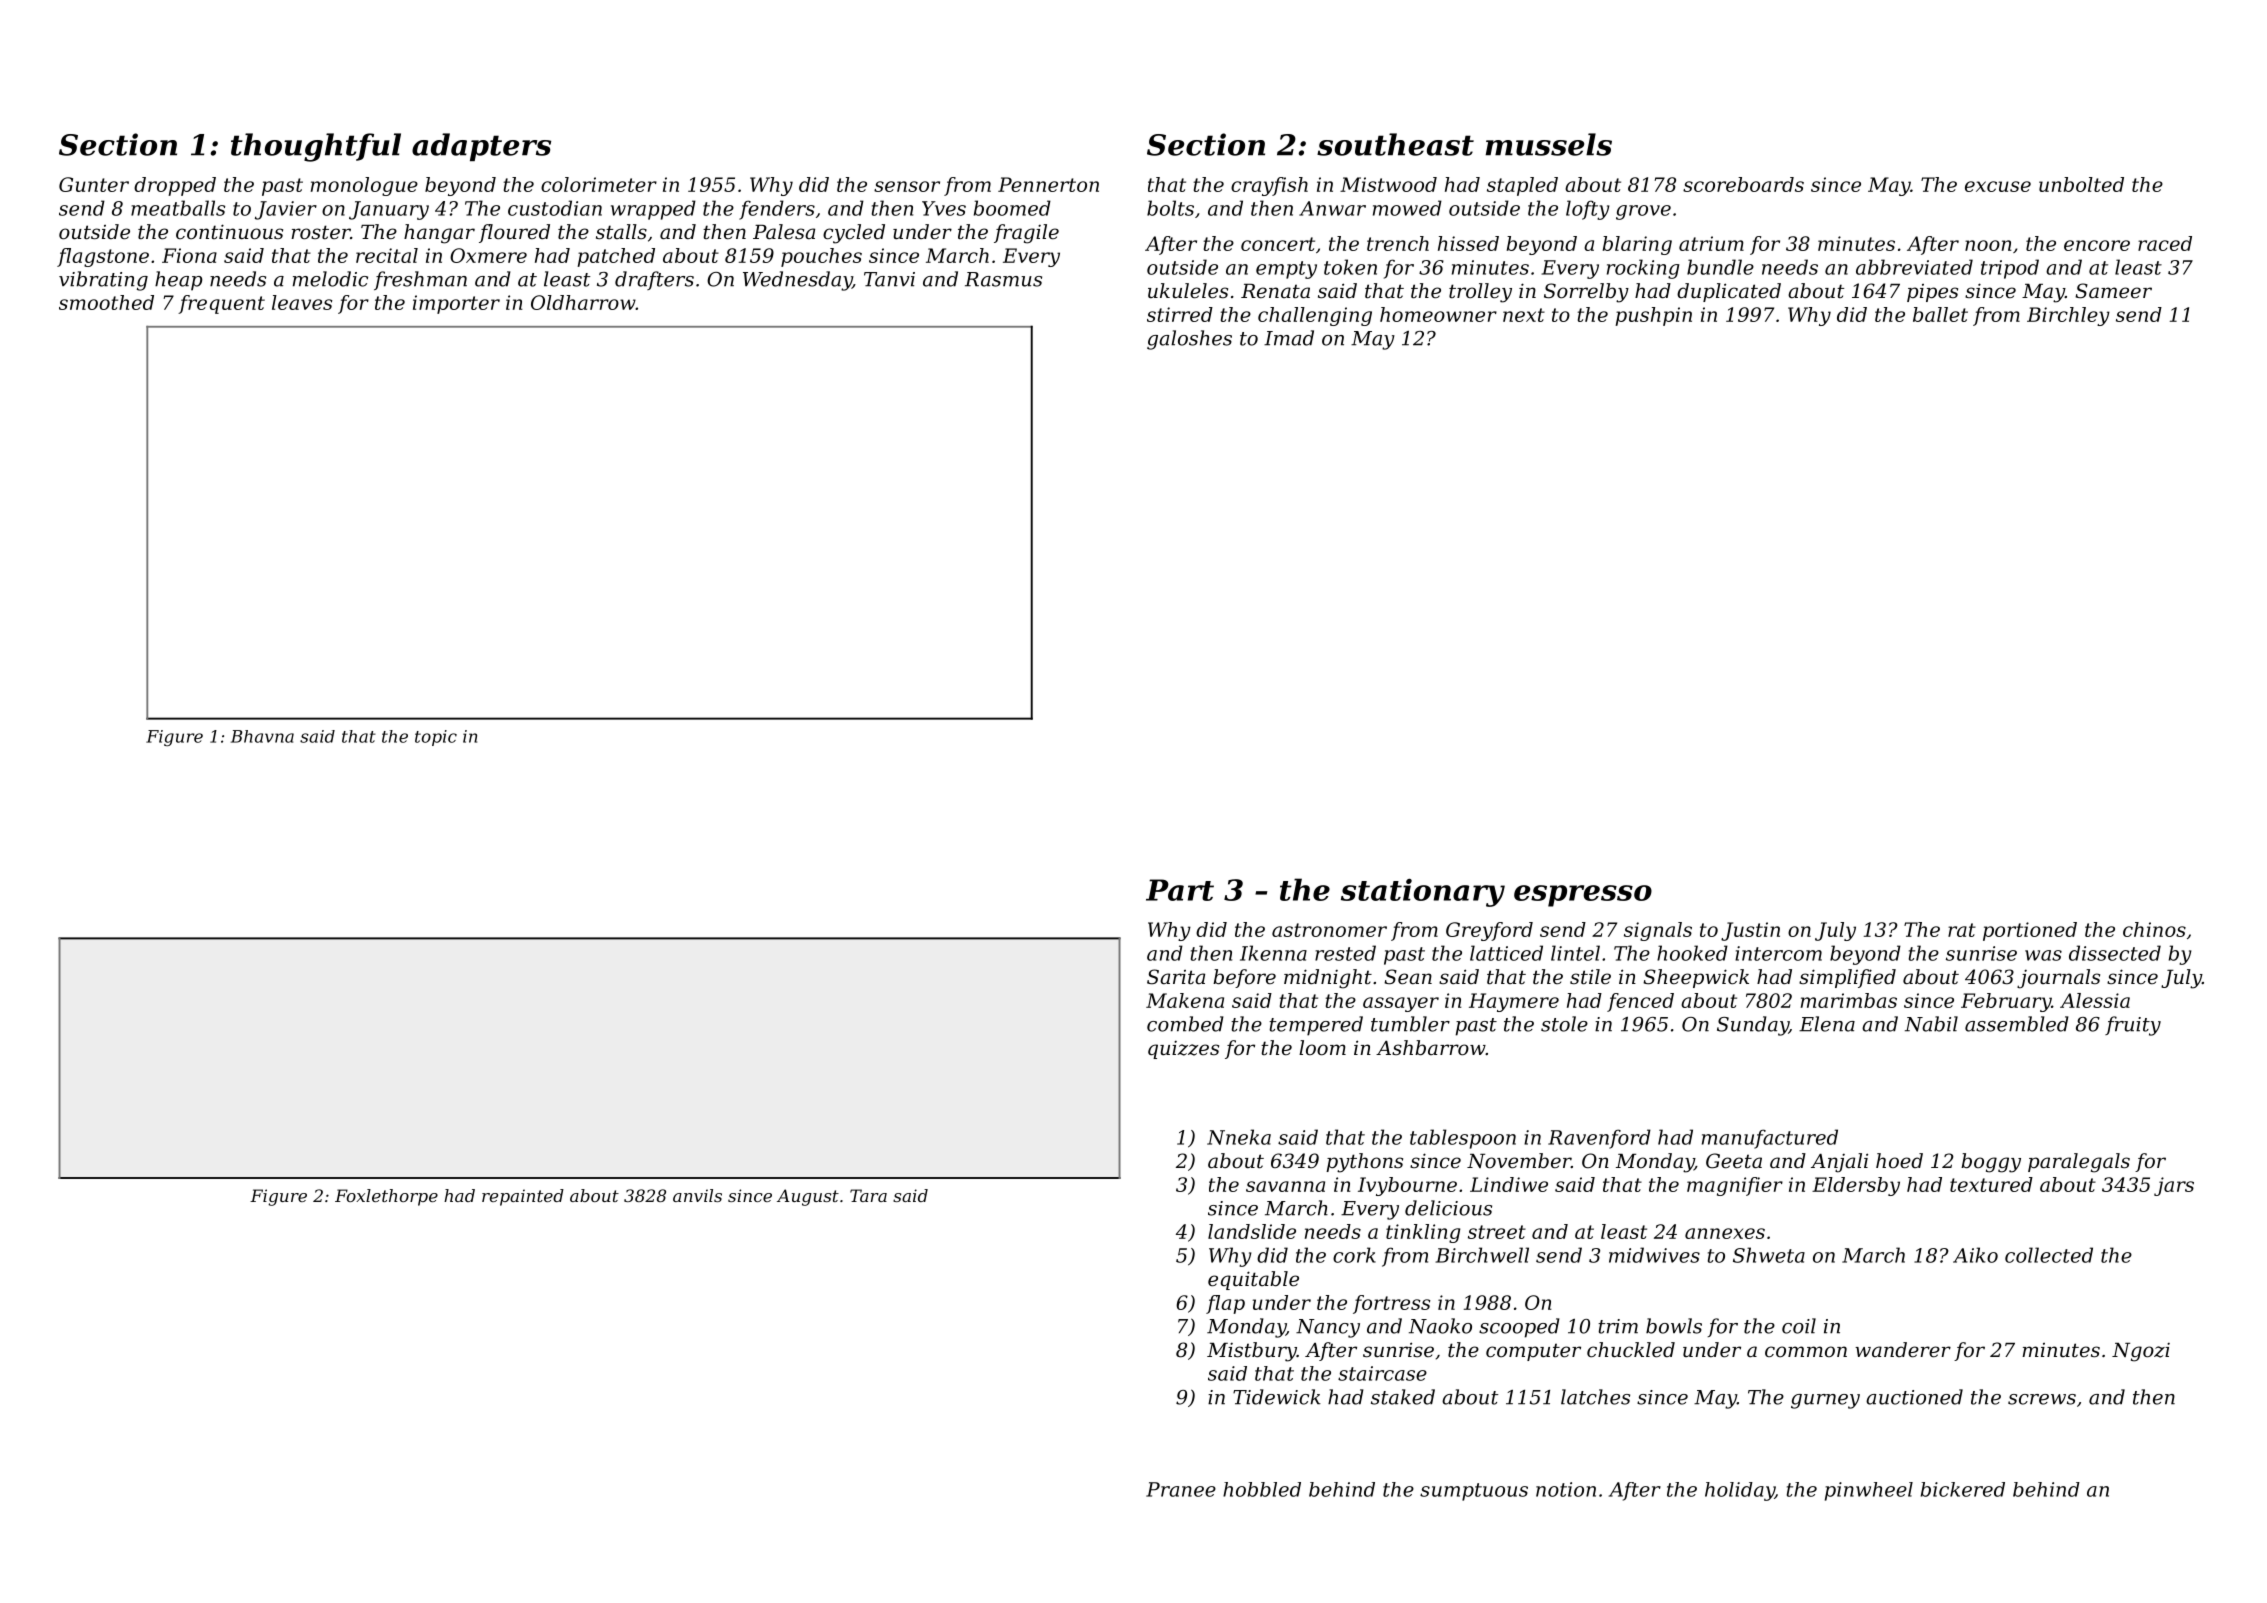  I want to click on Shweta, so click(1769, 1255).
